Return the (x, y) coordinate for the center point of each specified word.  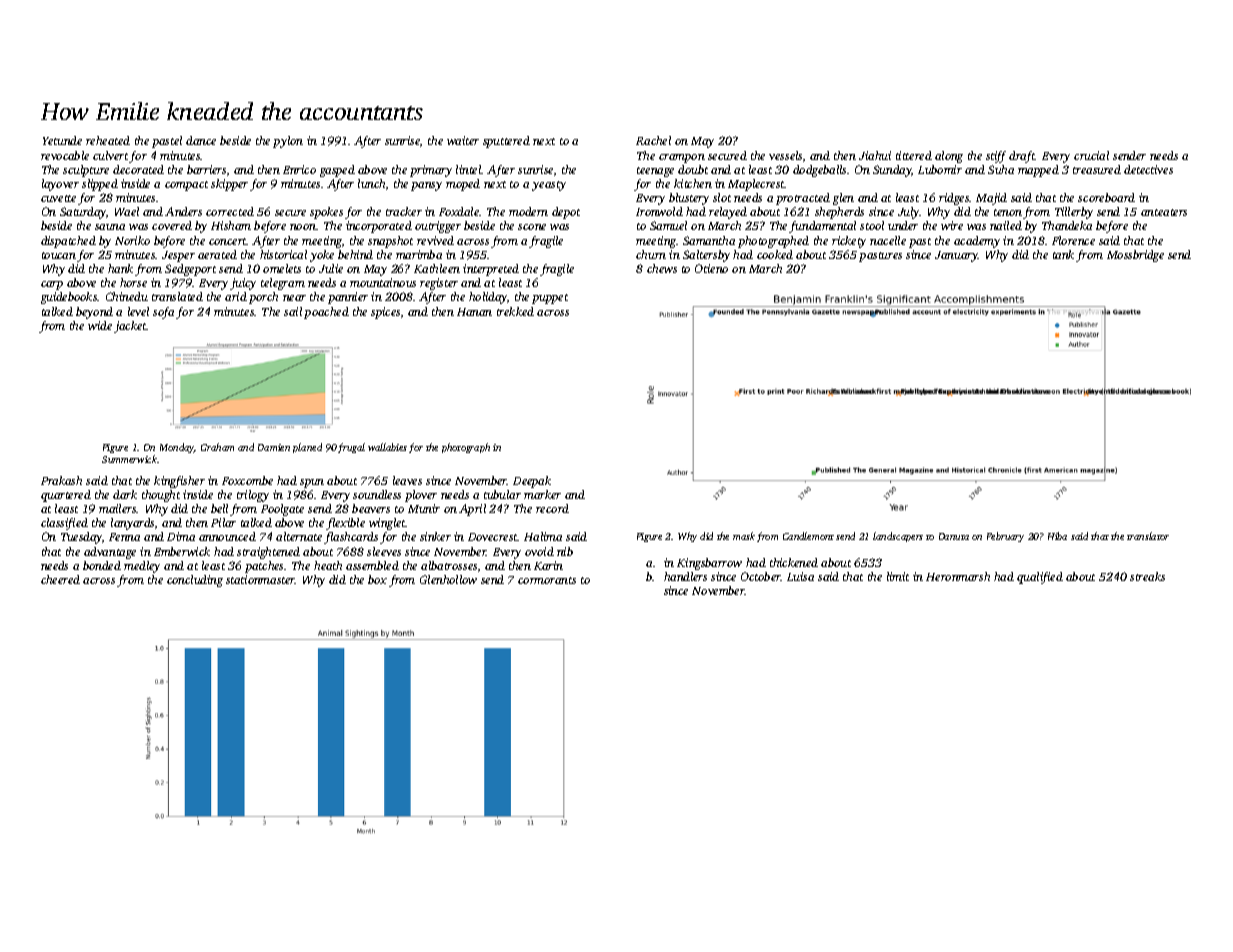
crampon (682, 158)
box (377, 579)
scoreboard (1106, 197)
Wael (127, 211)
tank (1063, 254)
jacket (130, 327)
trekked (515, 311)
